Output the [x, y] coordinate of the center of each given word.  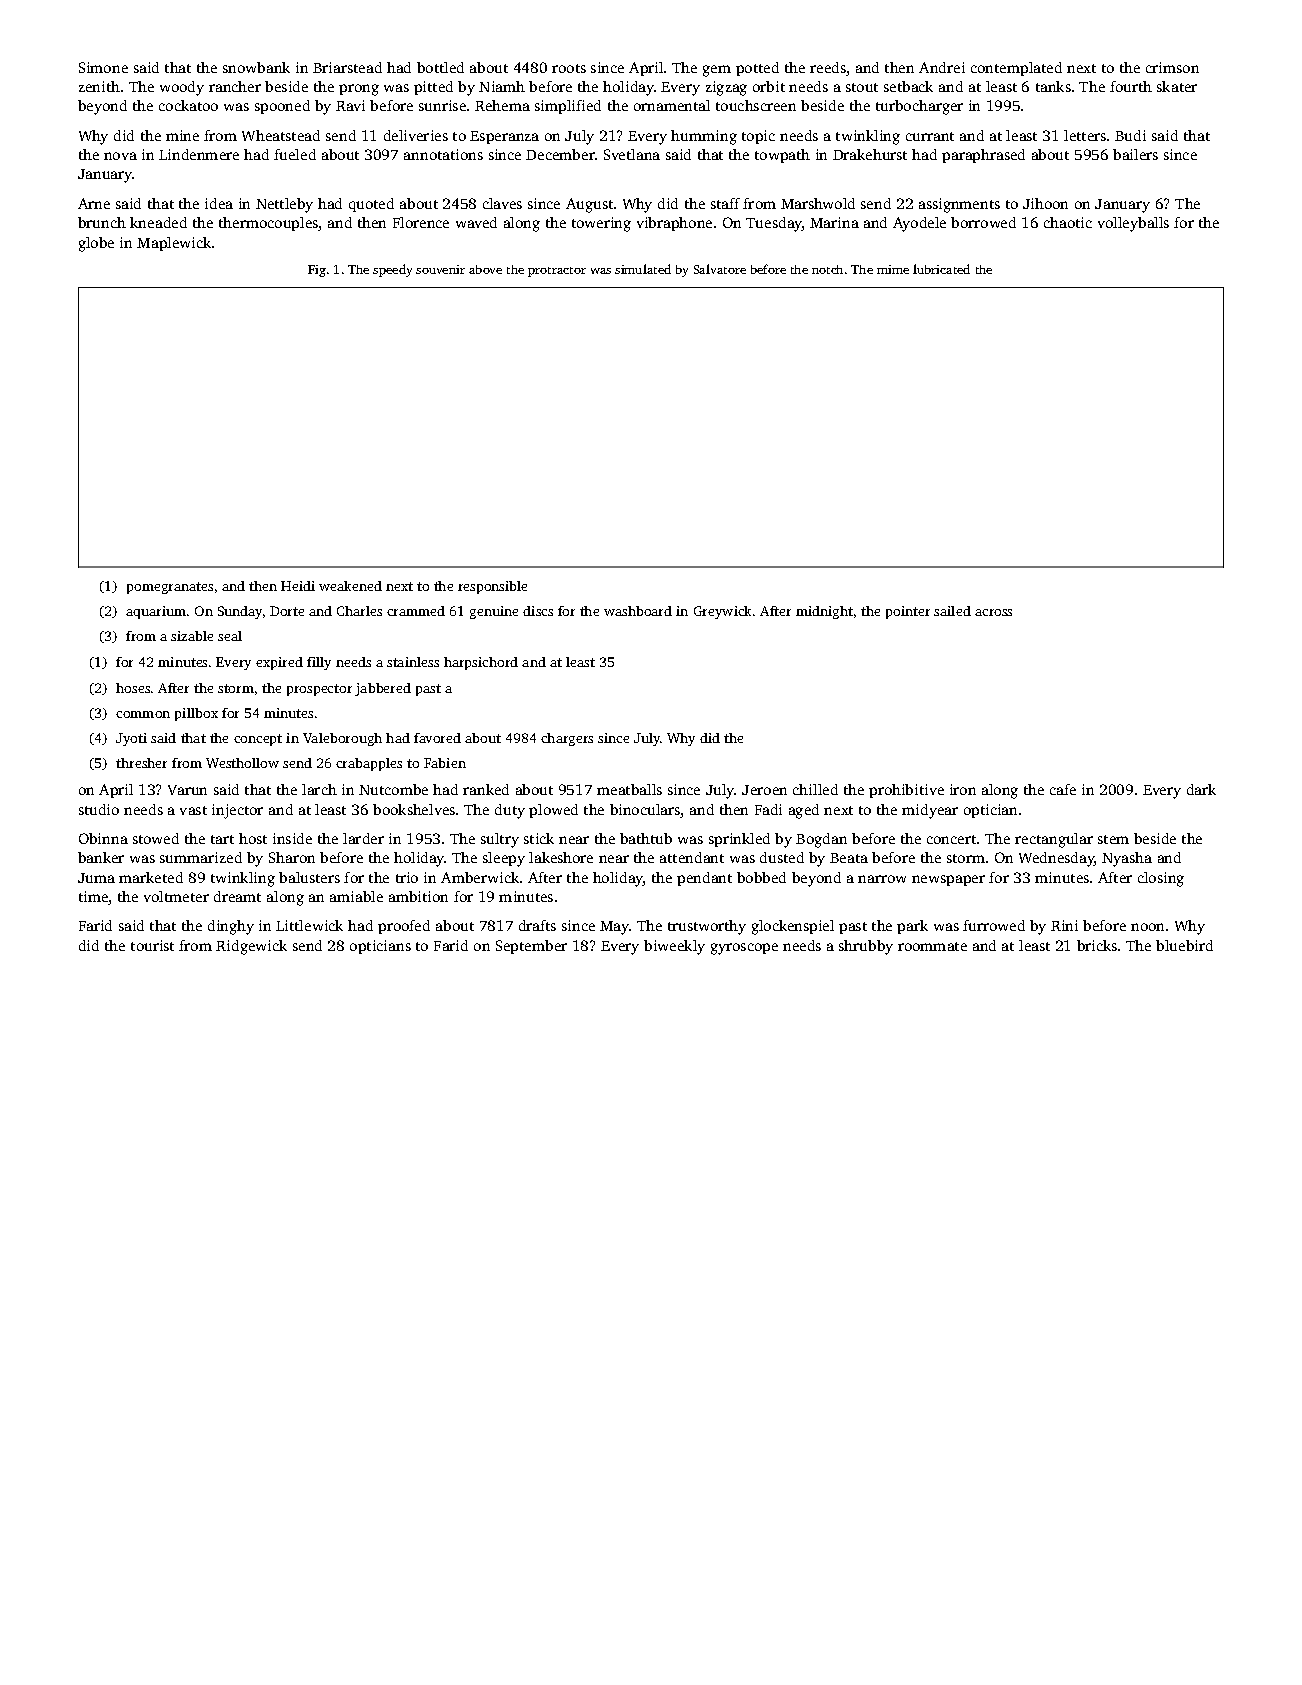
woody [182, 88]
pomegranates [170, 588]
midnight [824, 612]
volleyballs [1133, 224]
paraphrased [983, 156]
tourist [152, 945]
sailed [952, 611]
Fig [317, 271]
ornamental [672, 105]
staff [725, 203]
